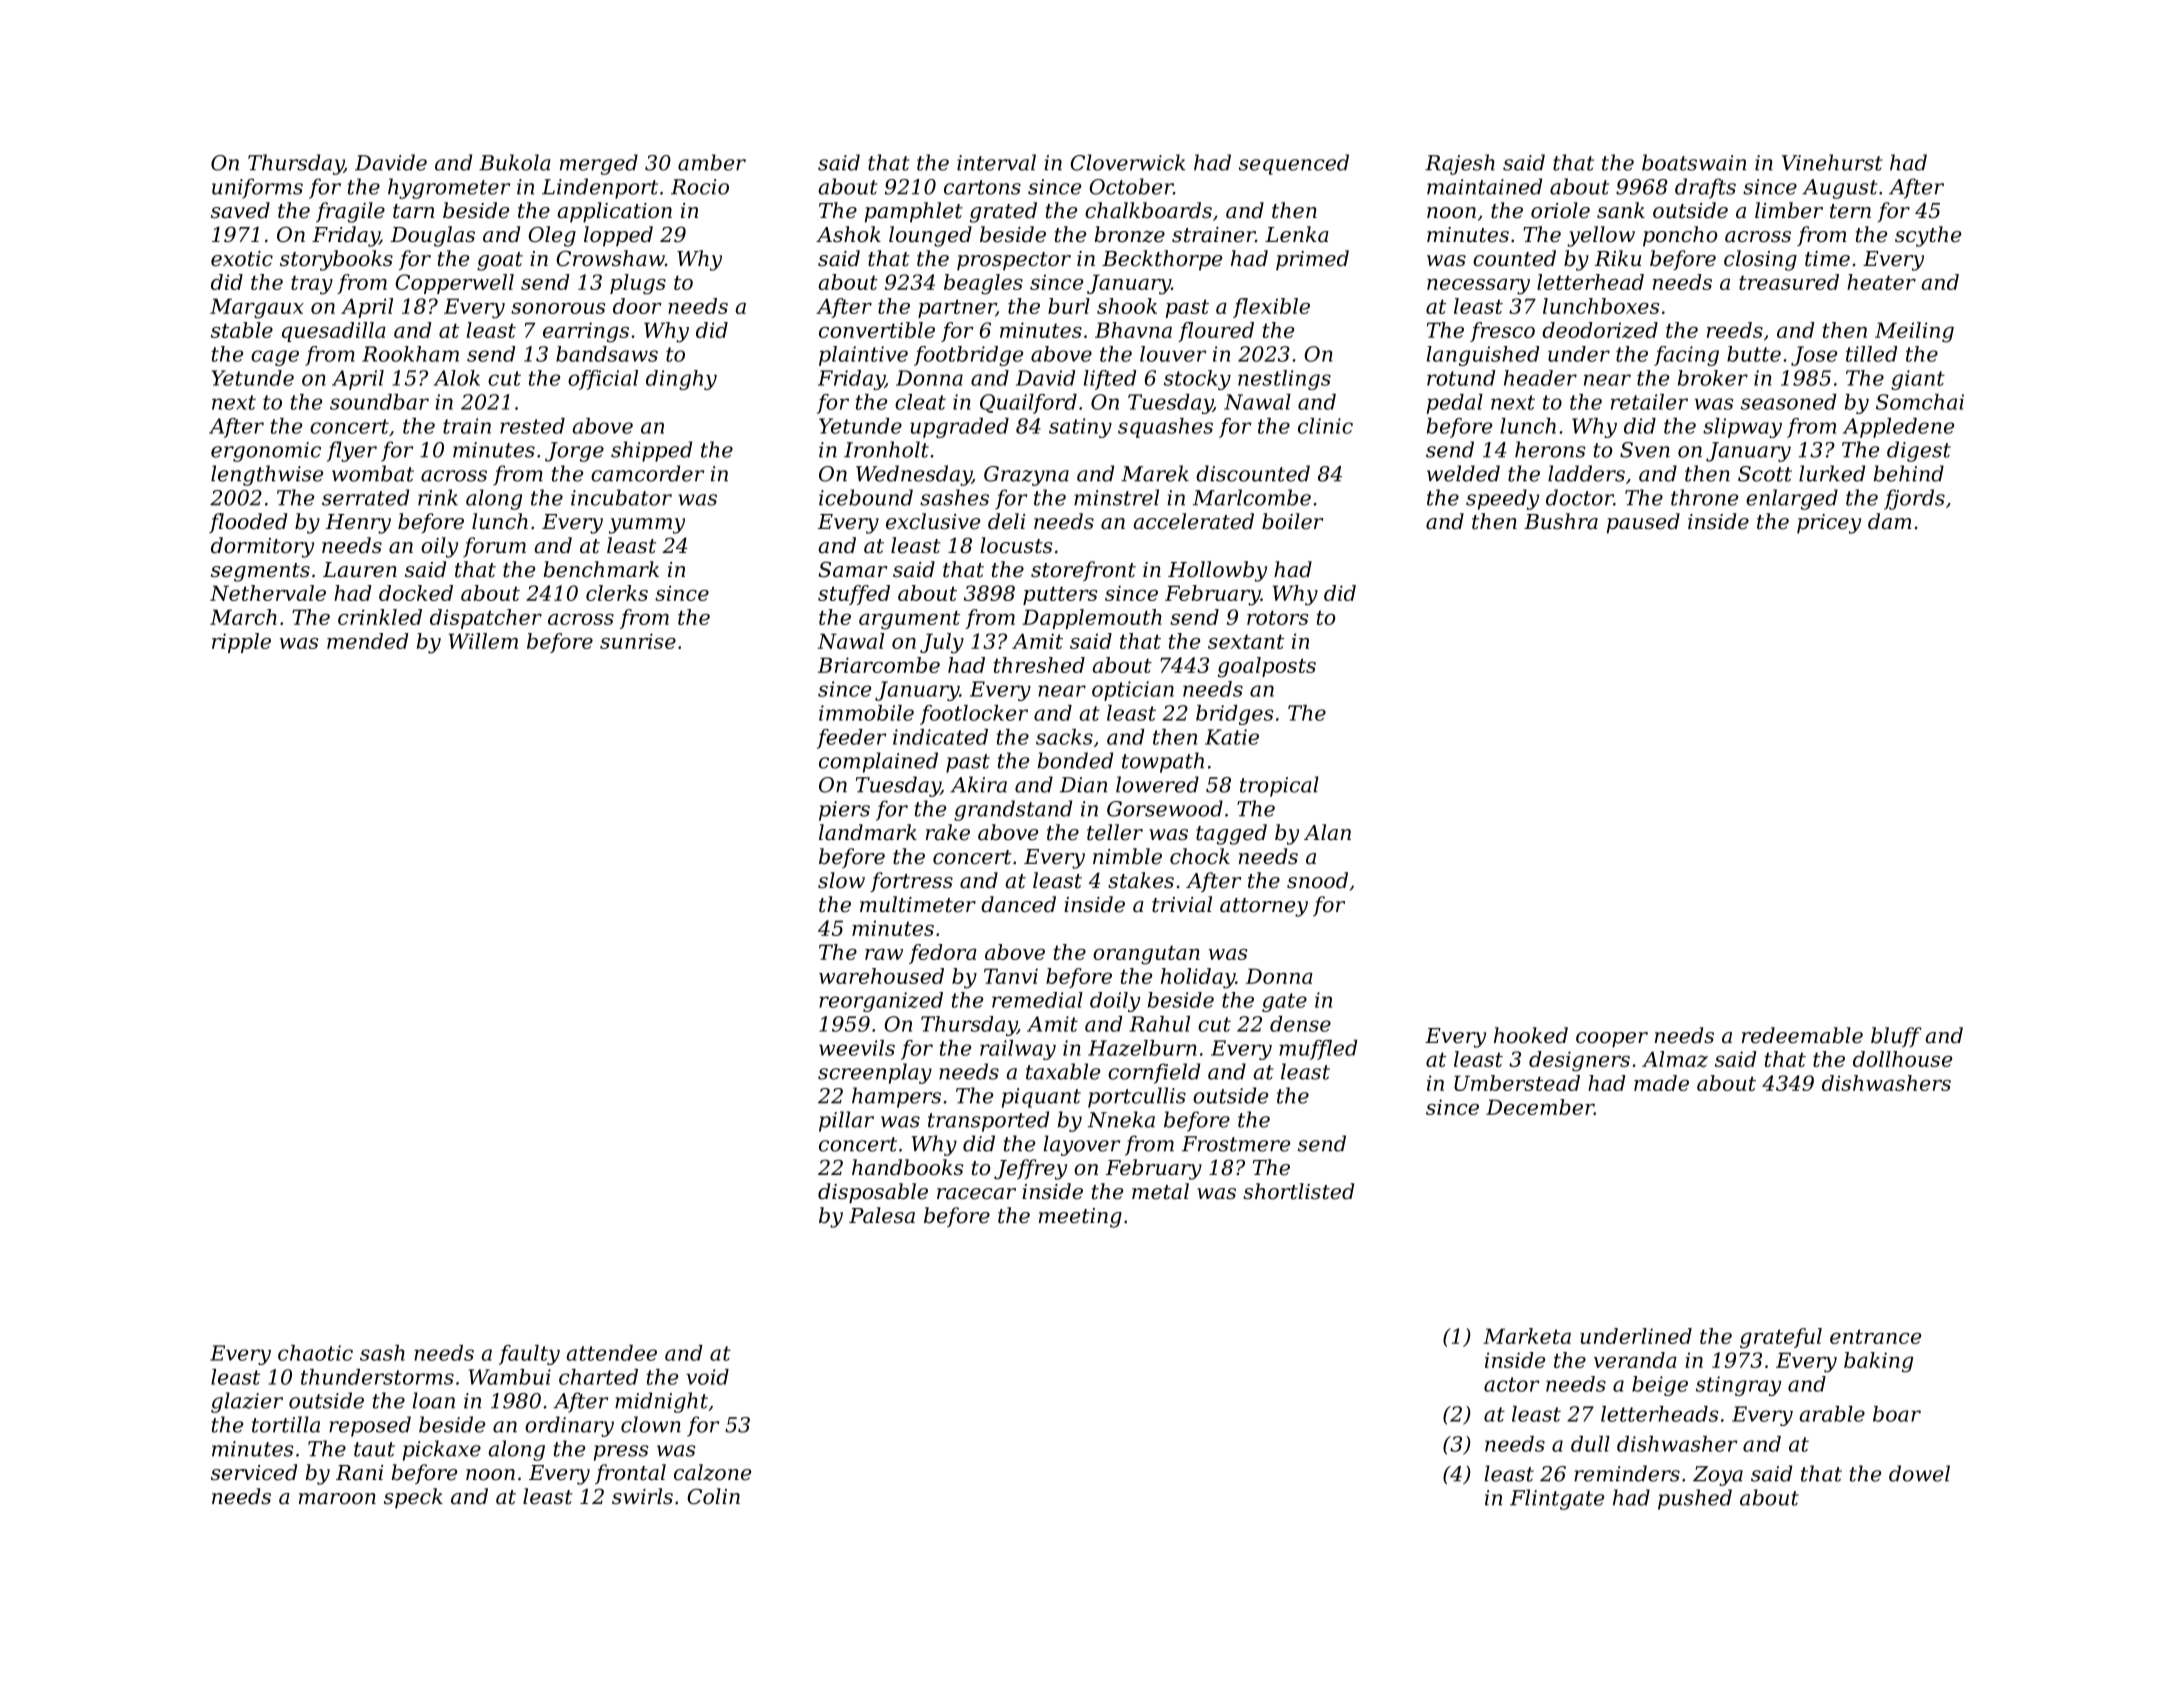  What do you see at coordinates (1661, 1083) in the screenshot?
I see `made` at bounding box center [1661, 1083].
